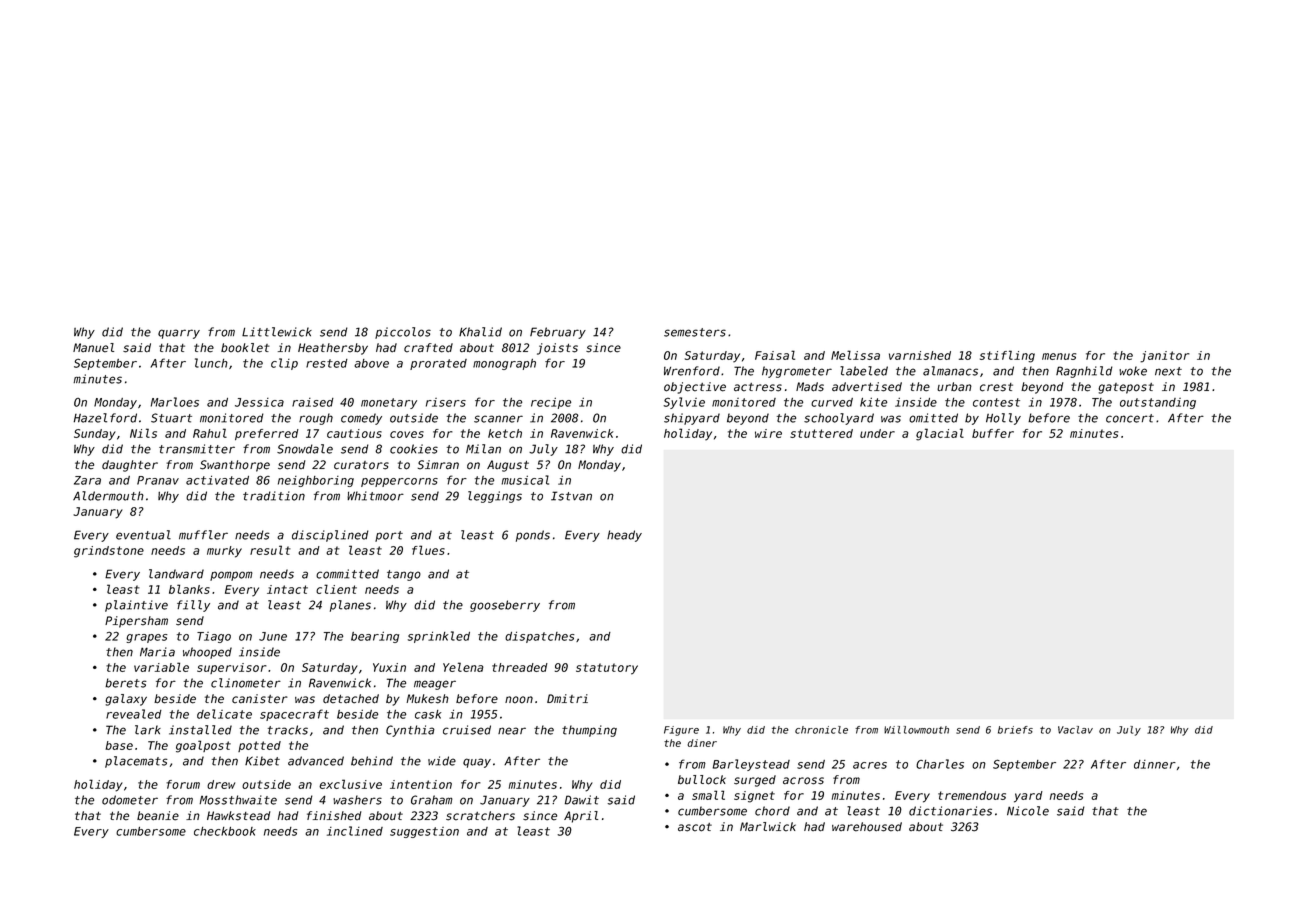 Image resolution: width=1308 pixels, height=924 pixels. I want to click on semesters, so click(695, 332).
